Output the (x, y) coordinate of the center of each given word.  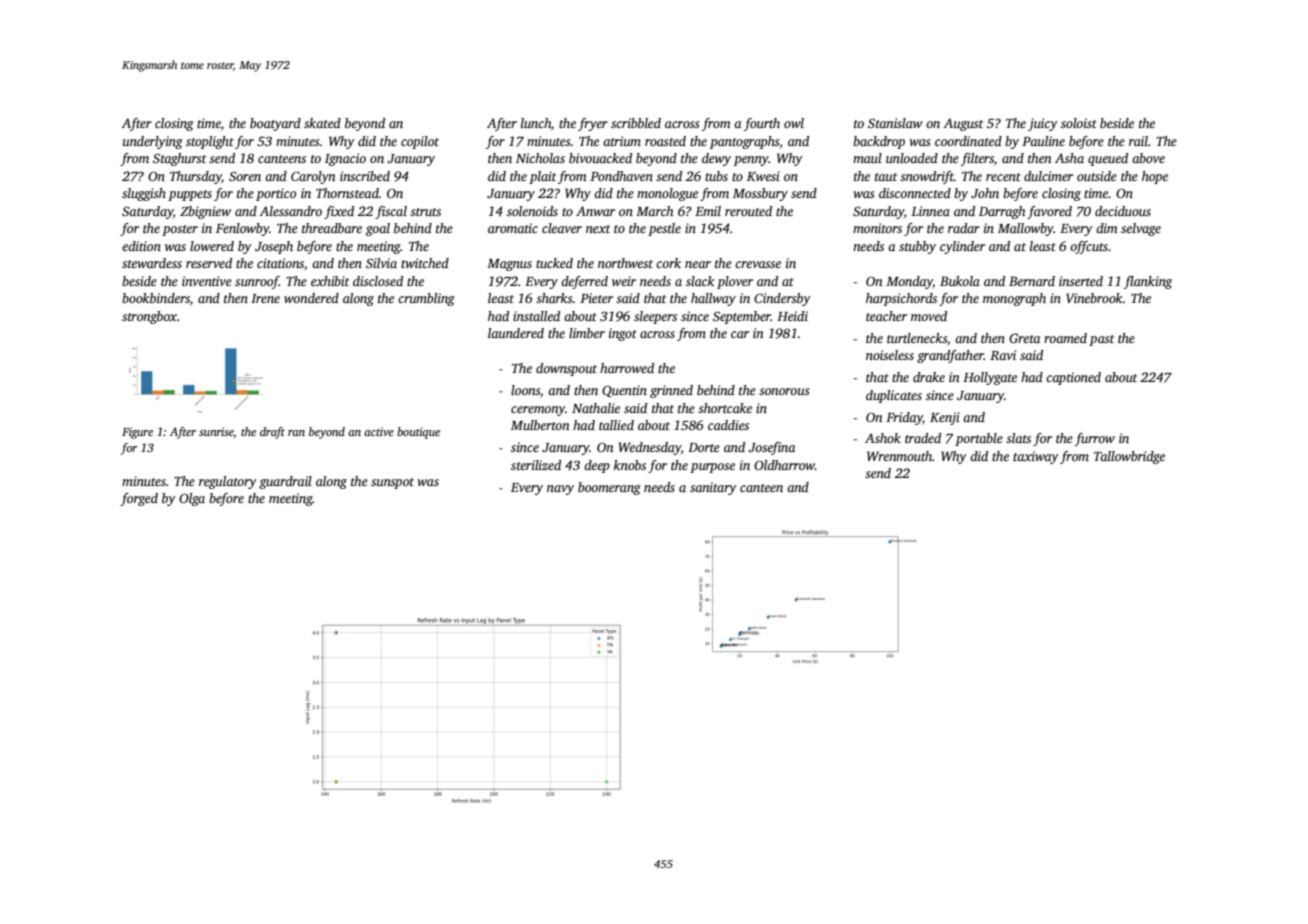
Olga (192, 499)
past (1101, 340)
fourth (762, 124)
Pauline (1043, 141)
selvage (1141, 229)
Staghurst (179, 159)
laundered (516, 333)
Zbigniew (205, 212)
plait (542, 177)
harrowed (627, 368)
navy (560, 490)
